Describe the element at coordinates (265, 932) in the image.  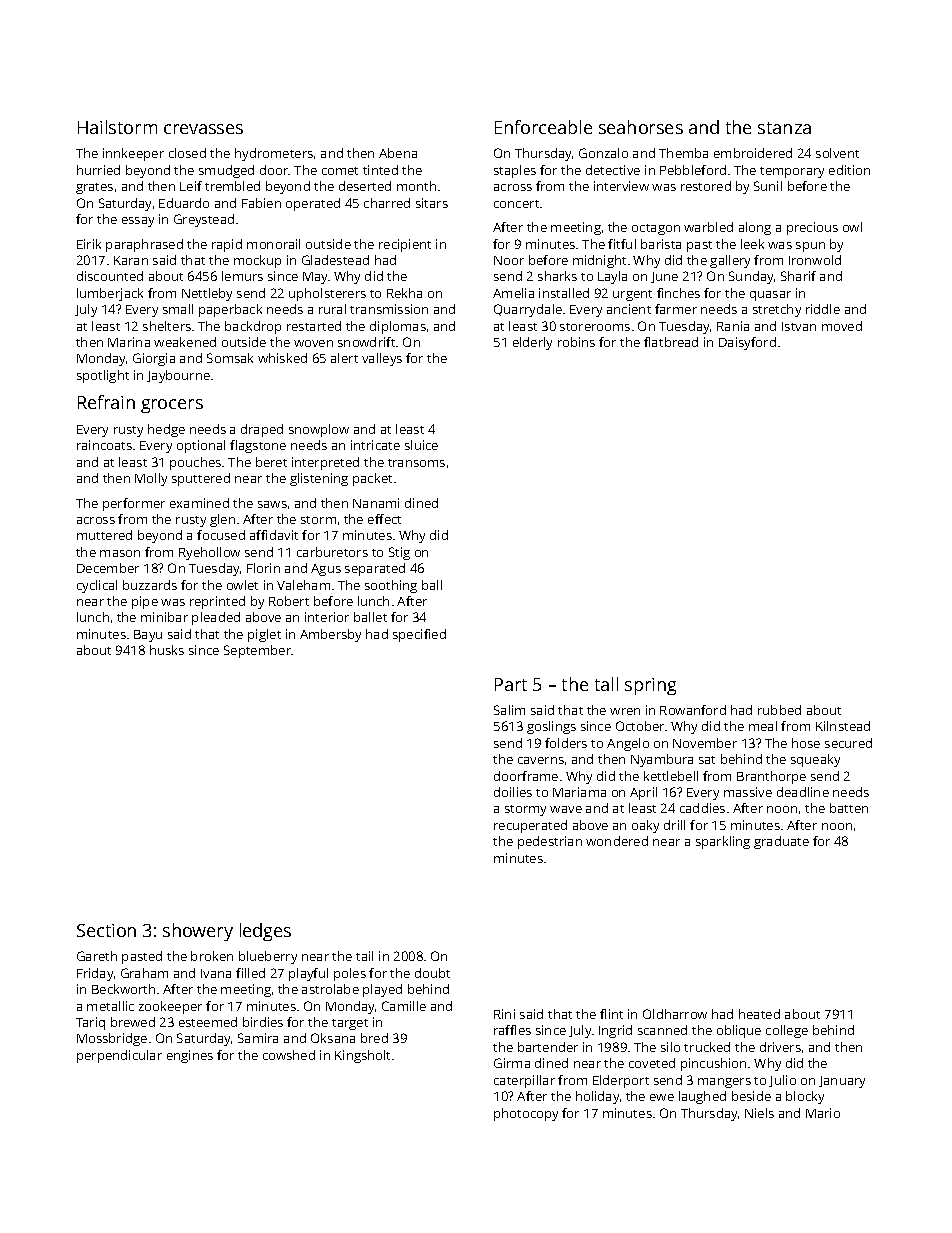
I see `ledges` at that location.
